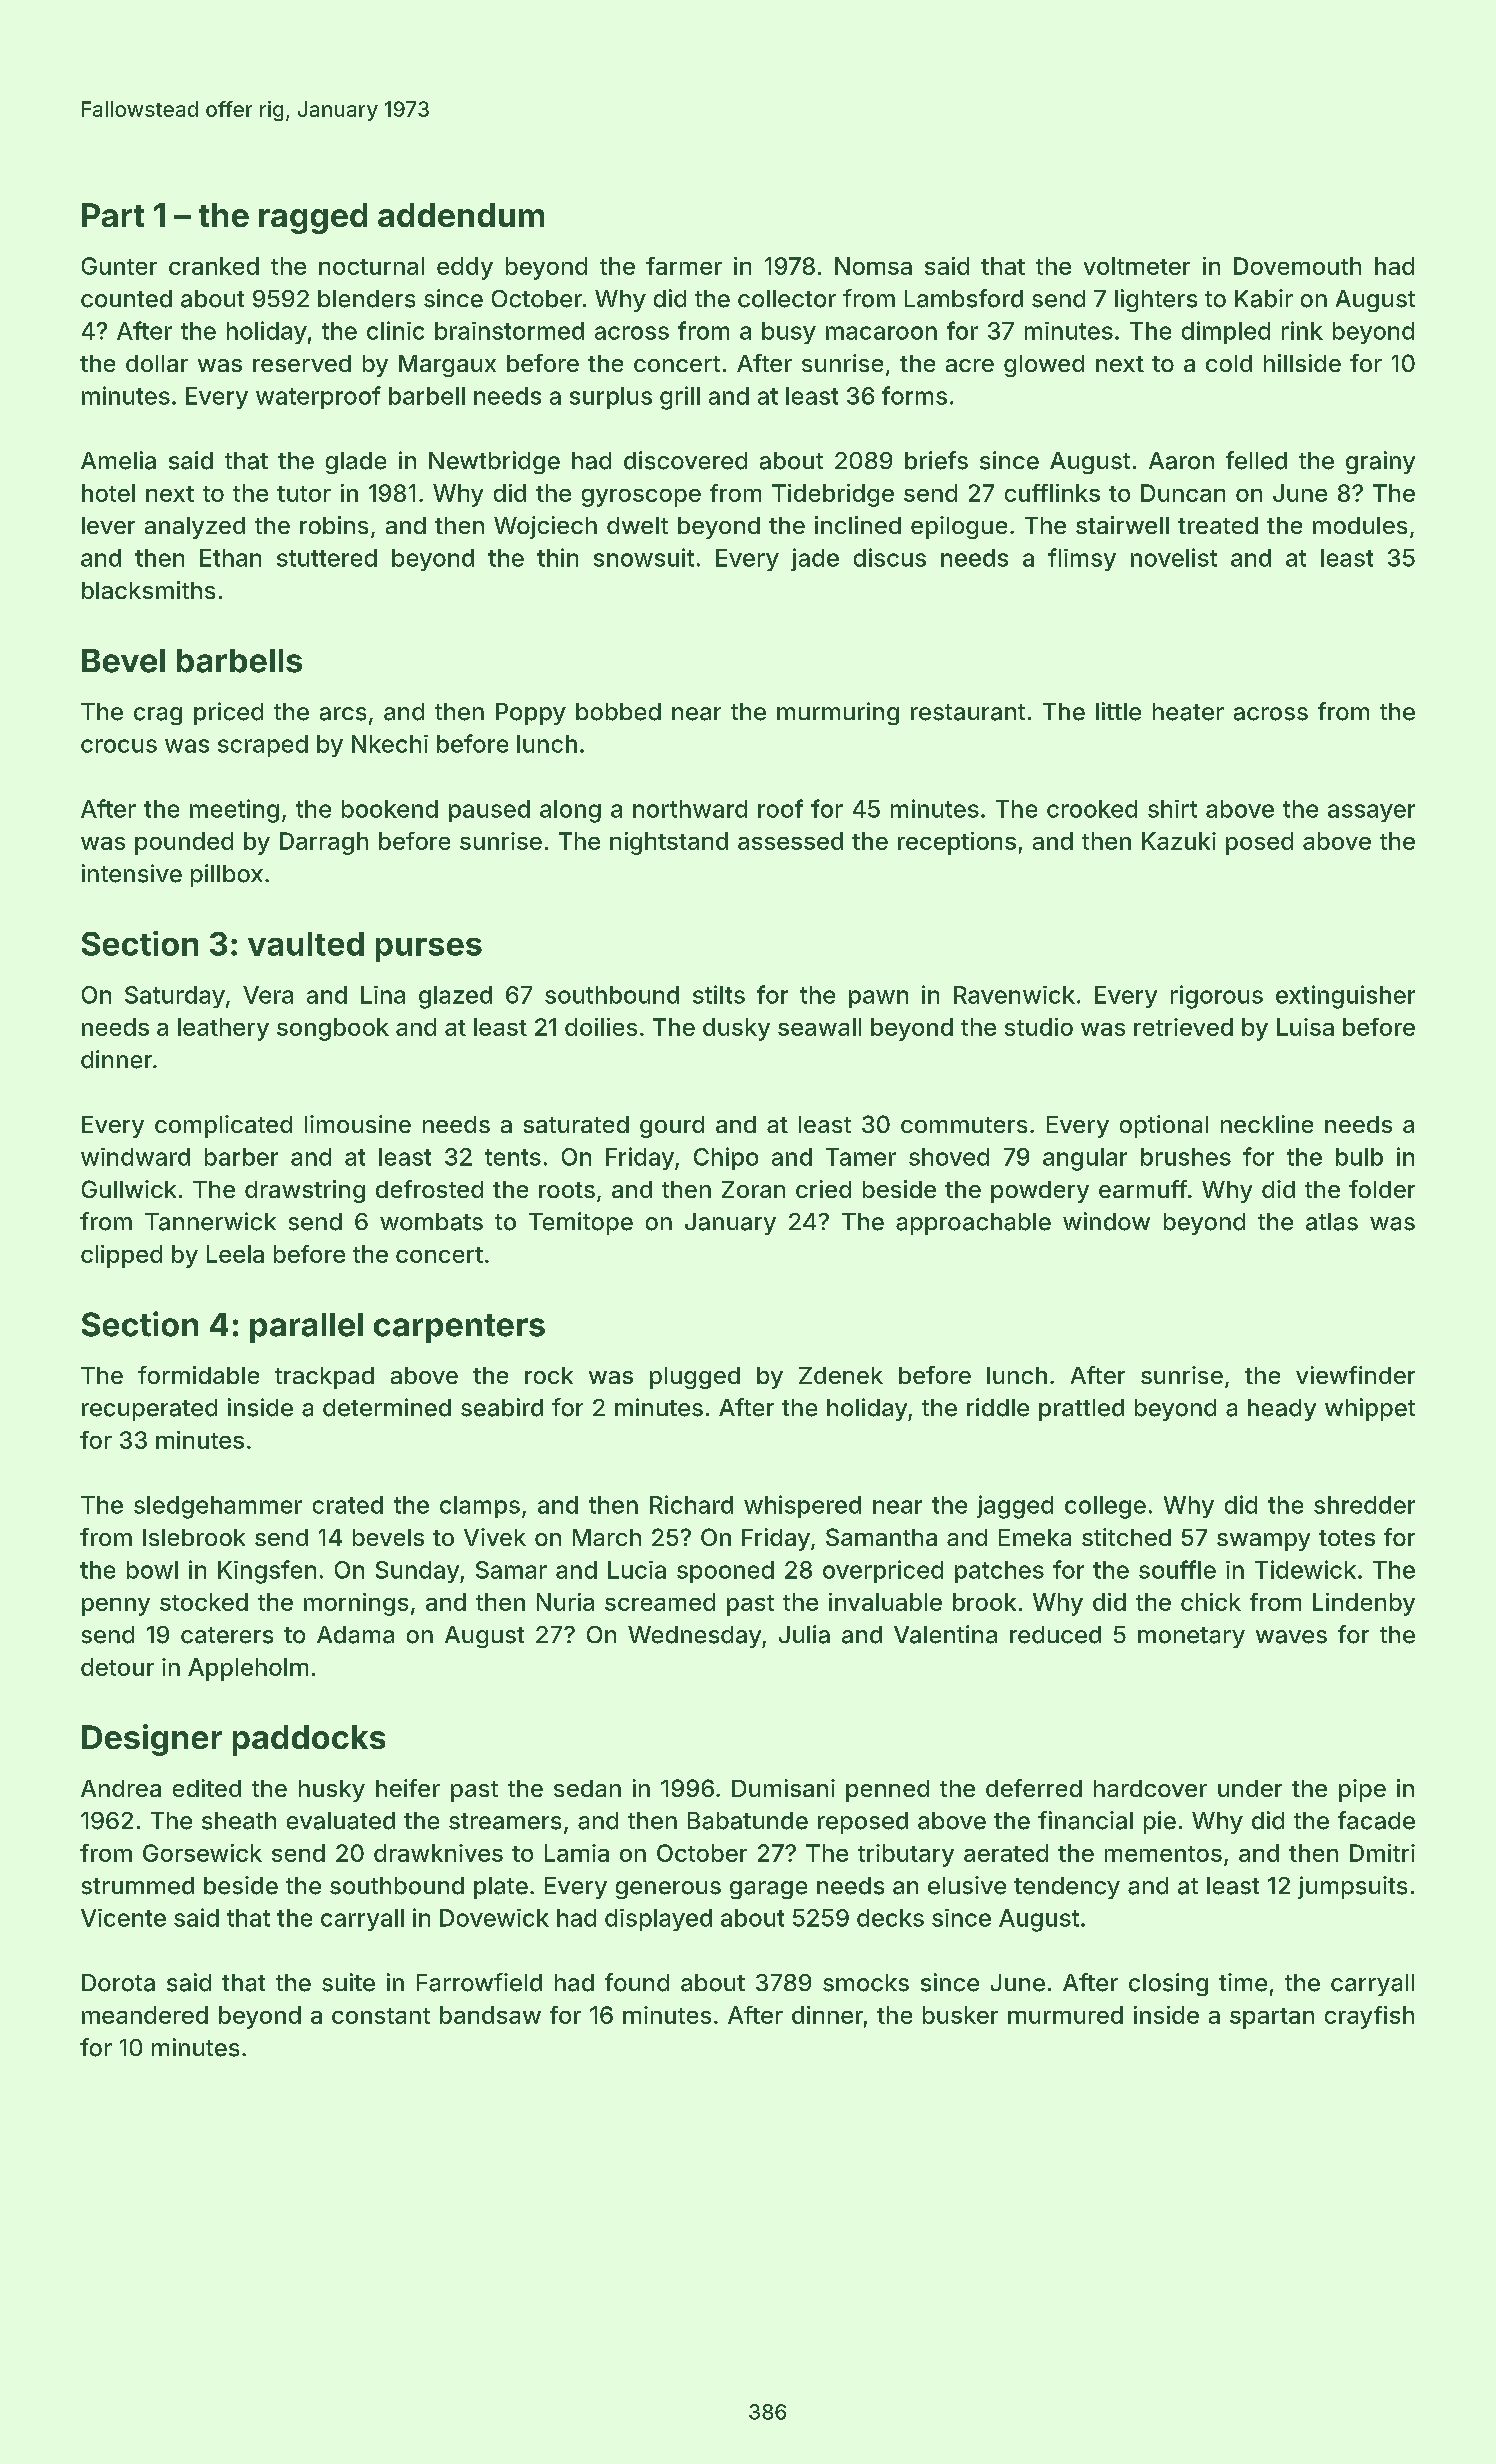 The image size is (1496, 2464). What do you see at coordinates (960, 2015) in the page?
I see `busker` at bounding box center [960, 2015].
